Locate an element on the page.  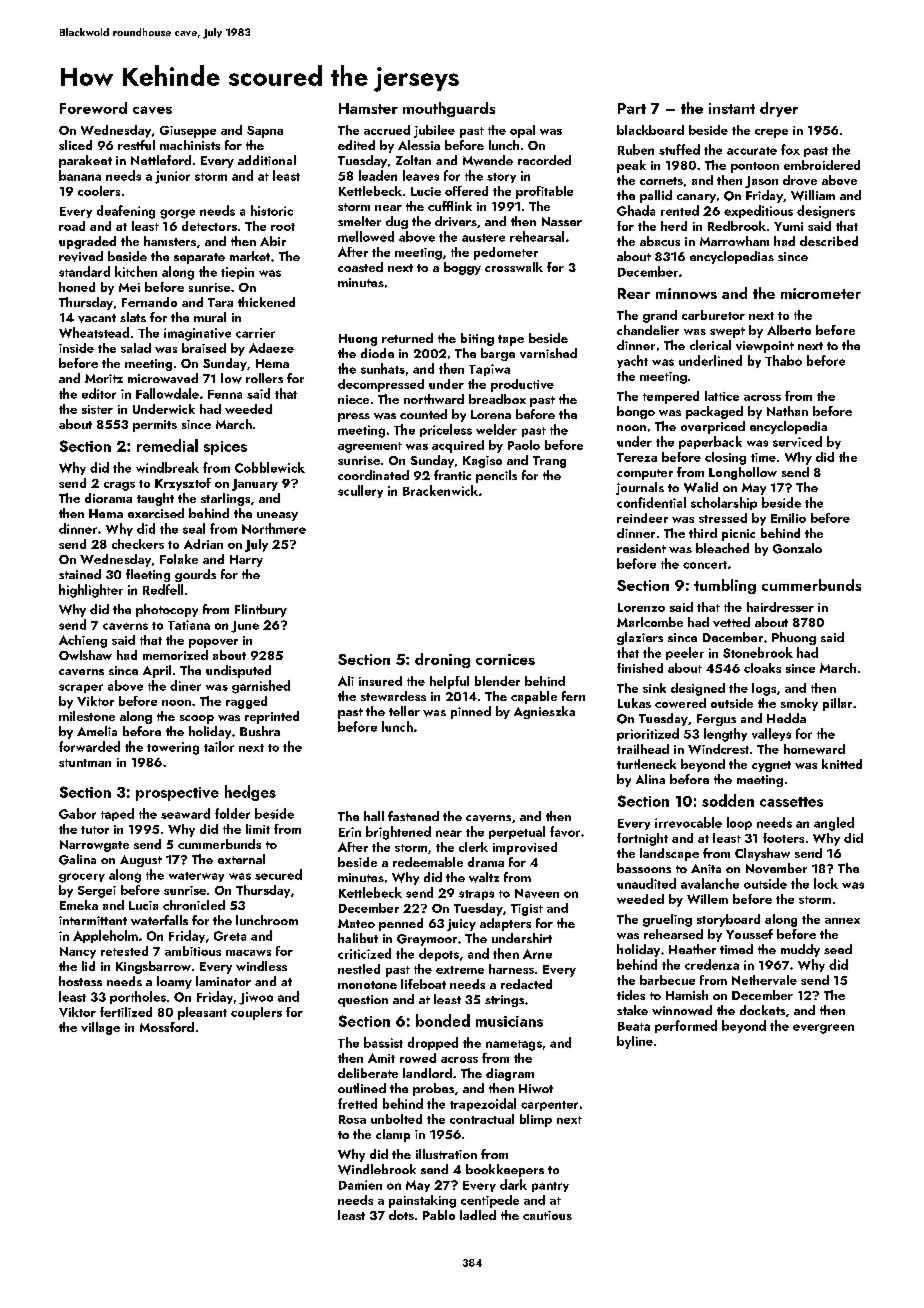
cloaks is located at coordinates (762, 668).
